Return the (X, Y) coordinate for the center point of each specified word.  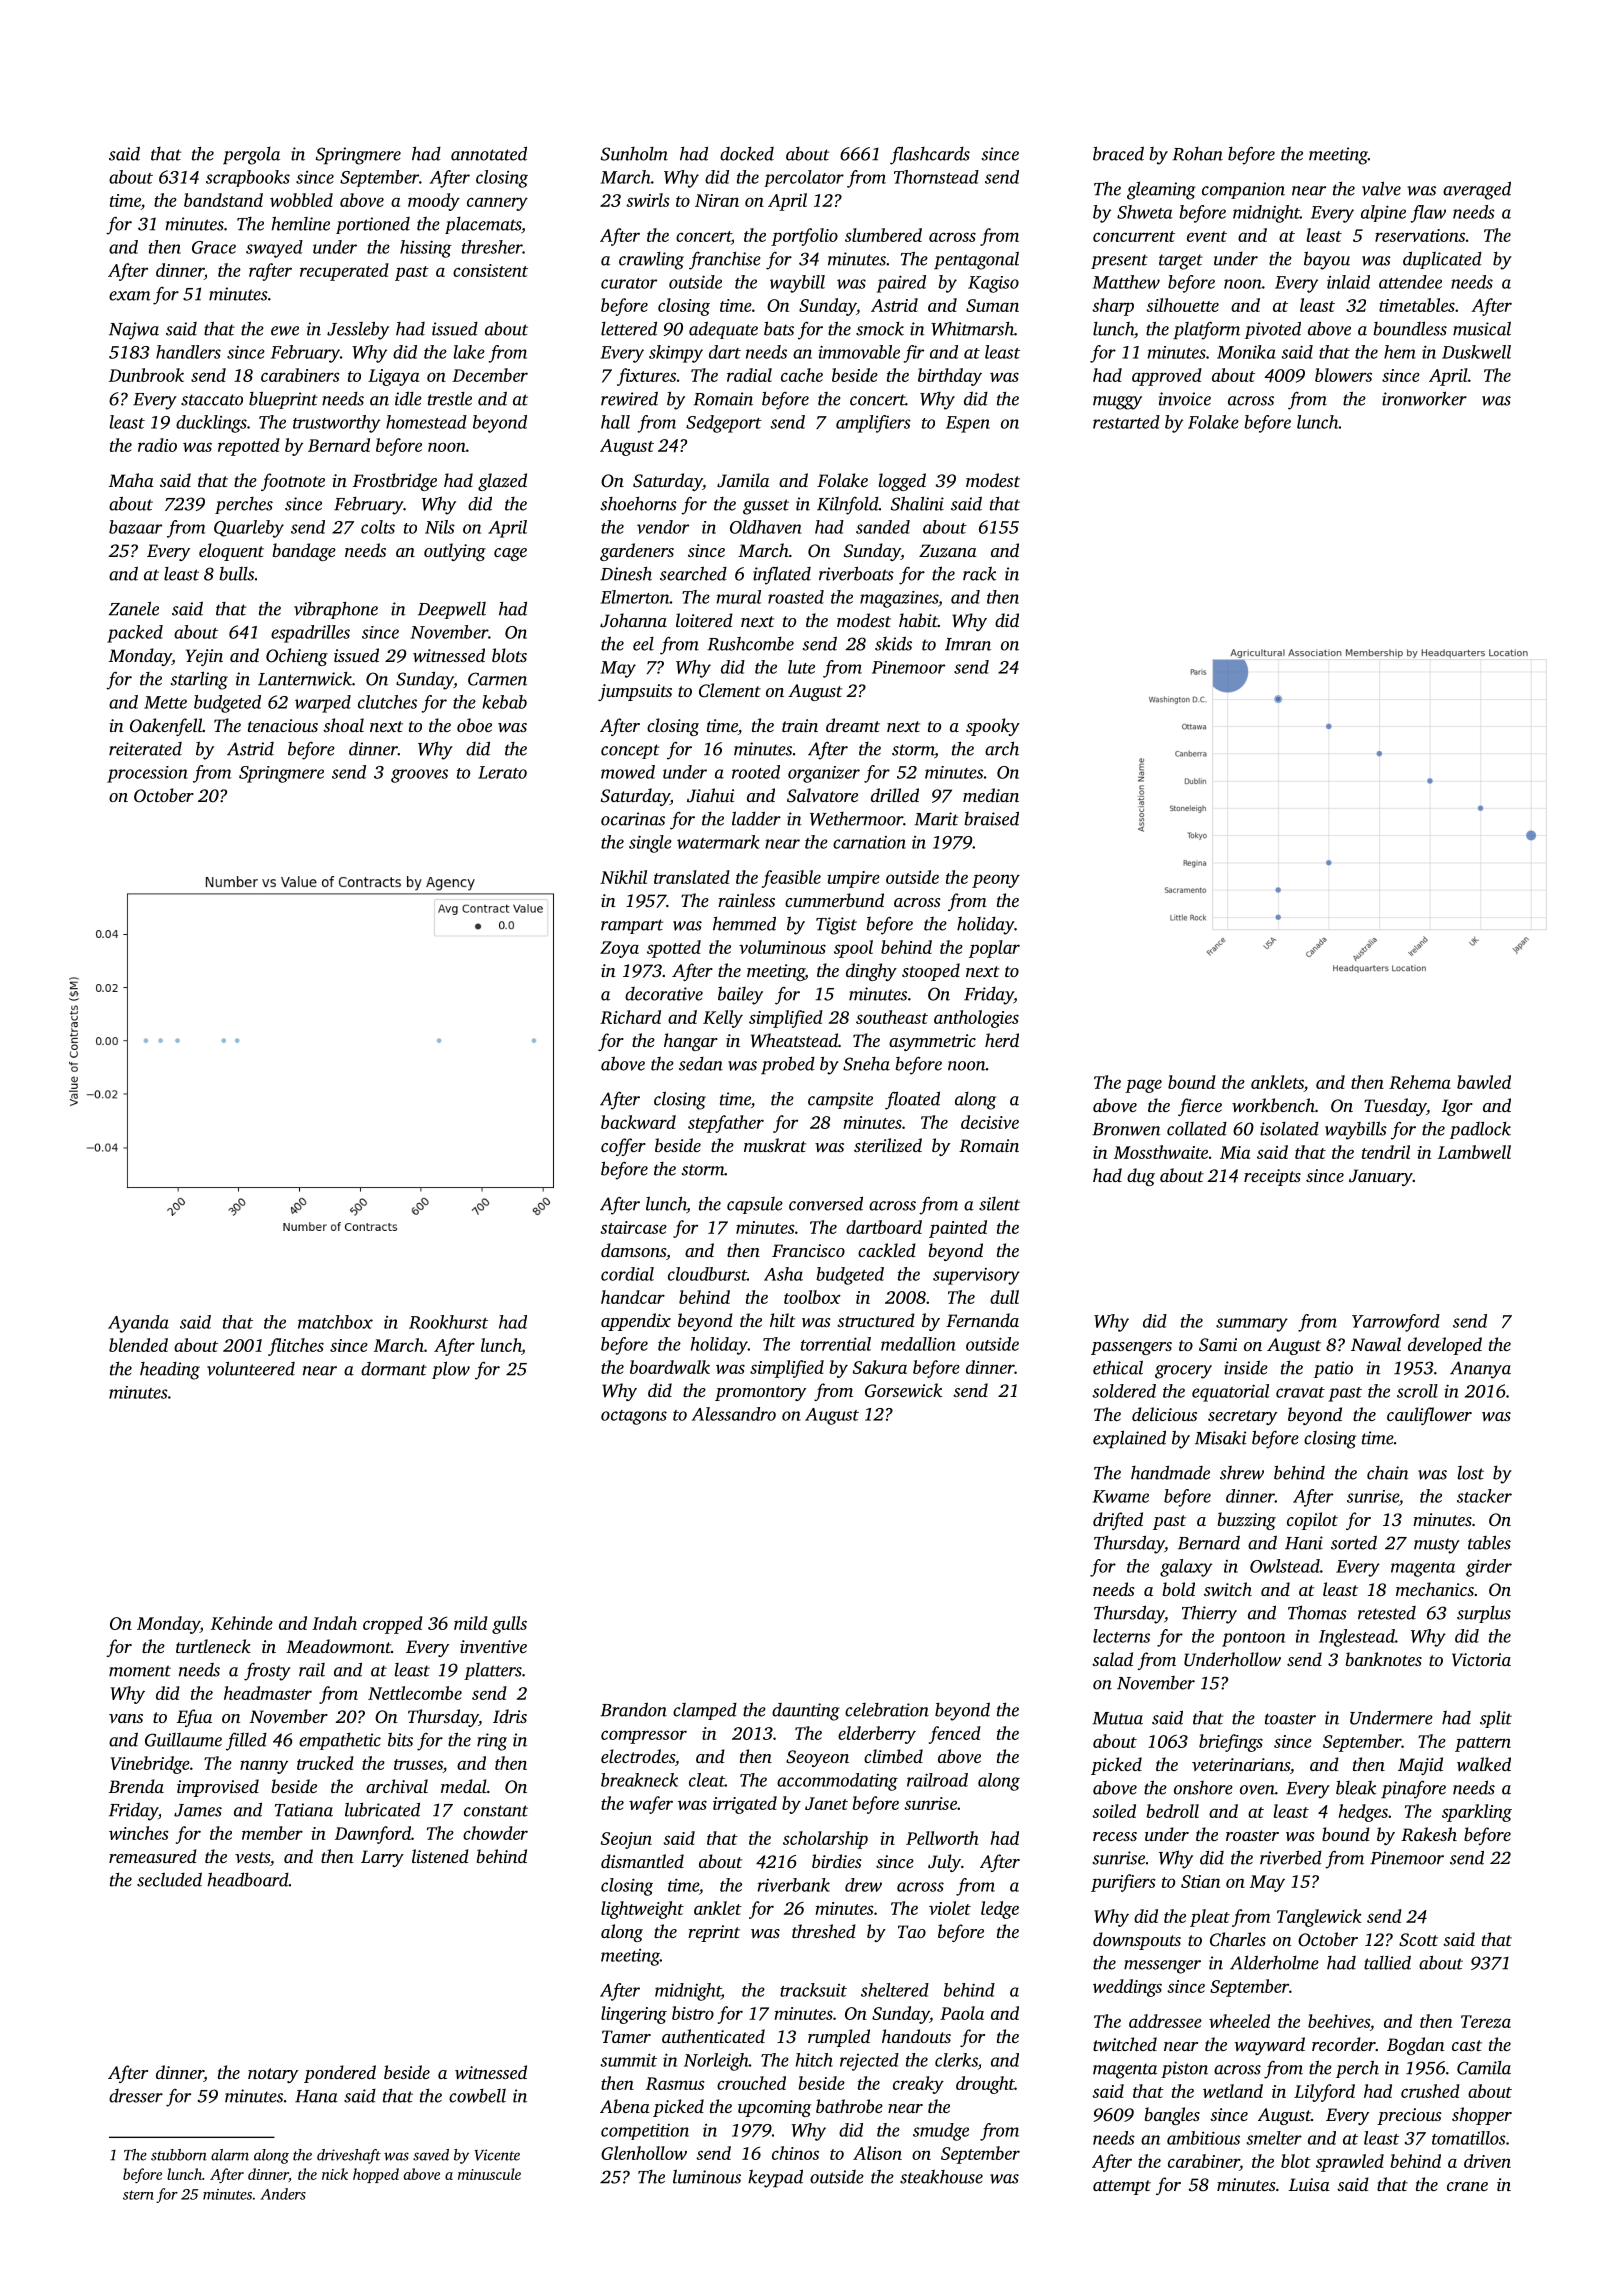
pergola (251, 156)
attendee (1410, 282)
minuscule (489, 2174)
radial (749, 375)
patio (1333, 1369)
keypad (775, 2178)
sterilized (888, 1145)
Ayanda (138, 1324)
